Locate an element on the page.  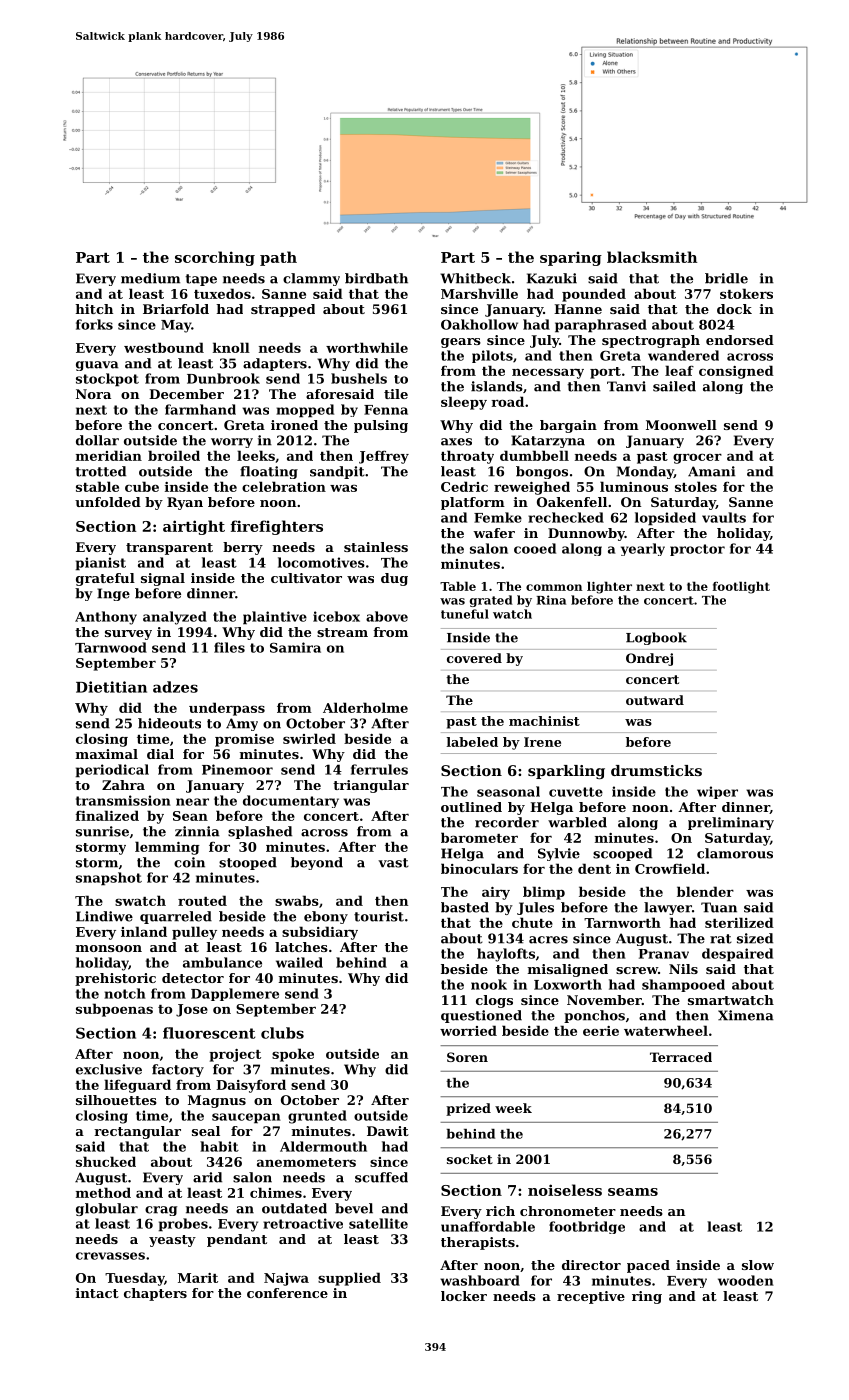
chapters is located at coordinates (155, 1294).
